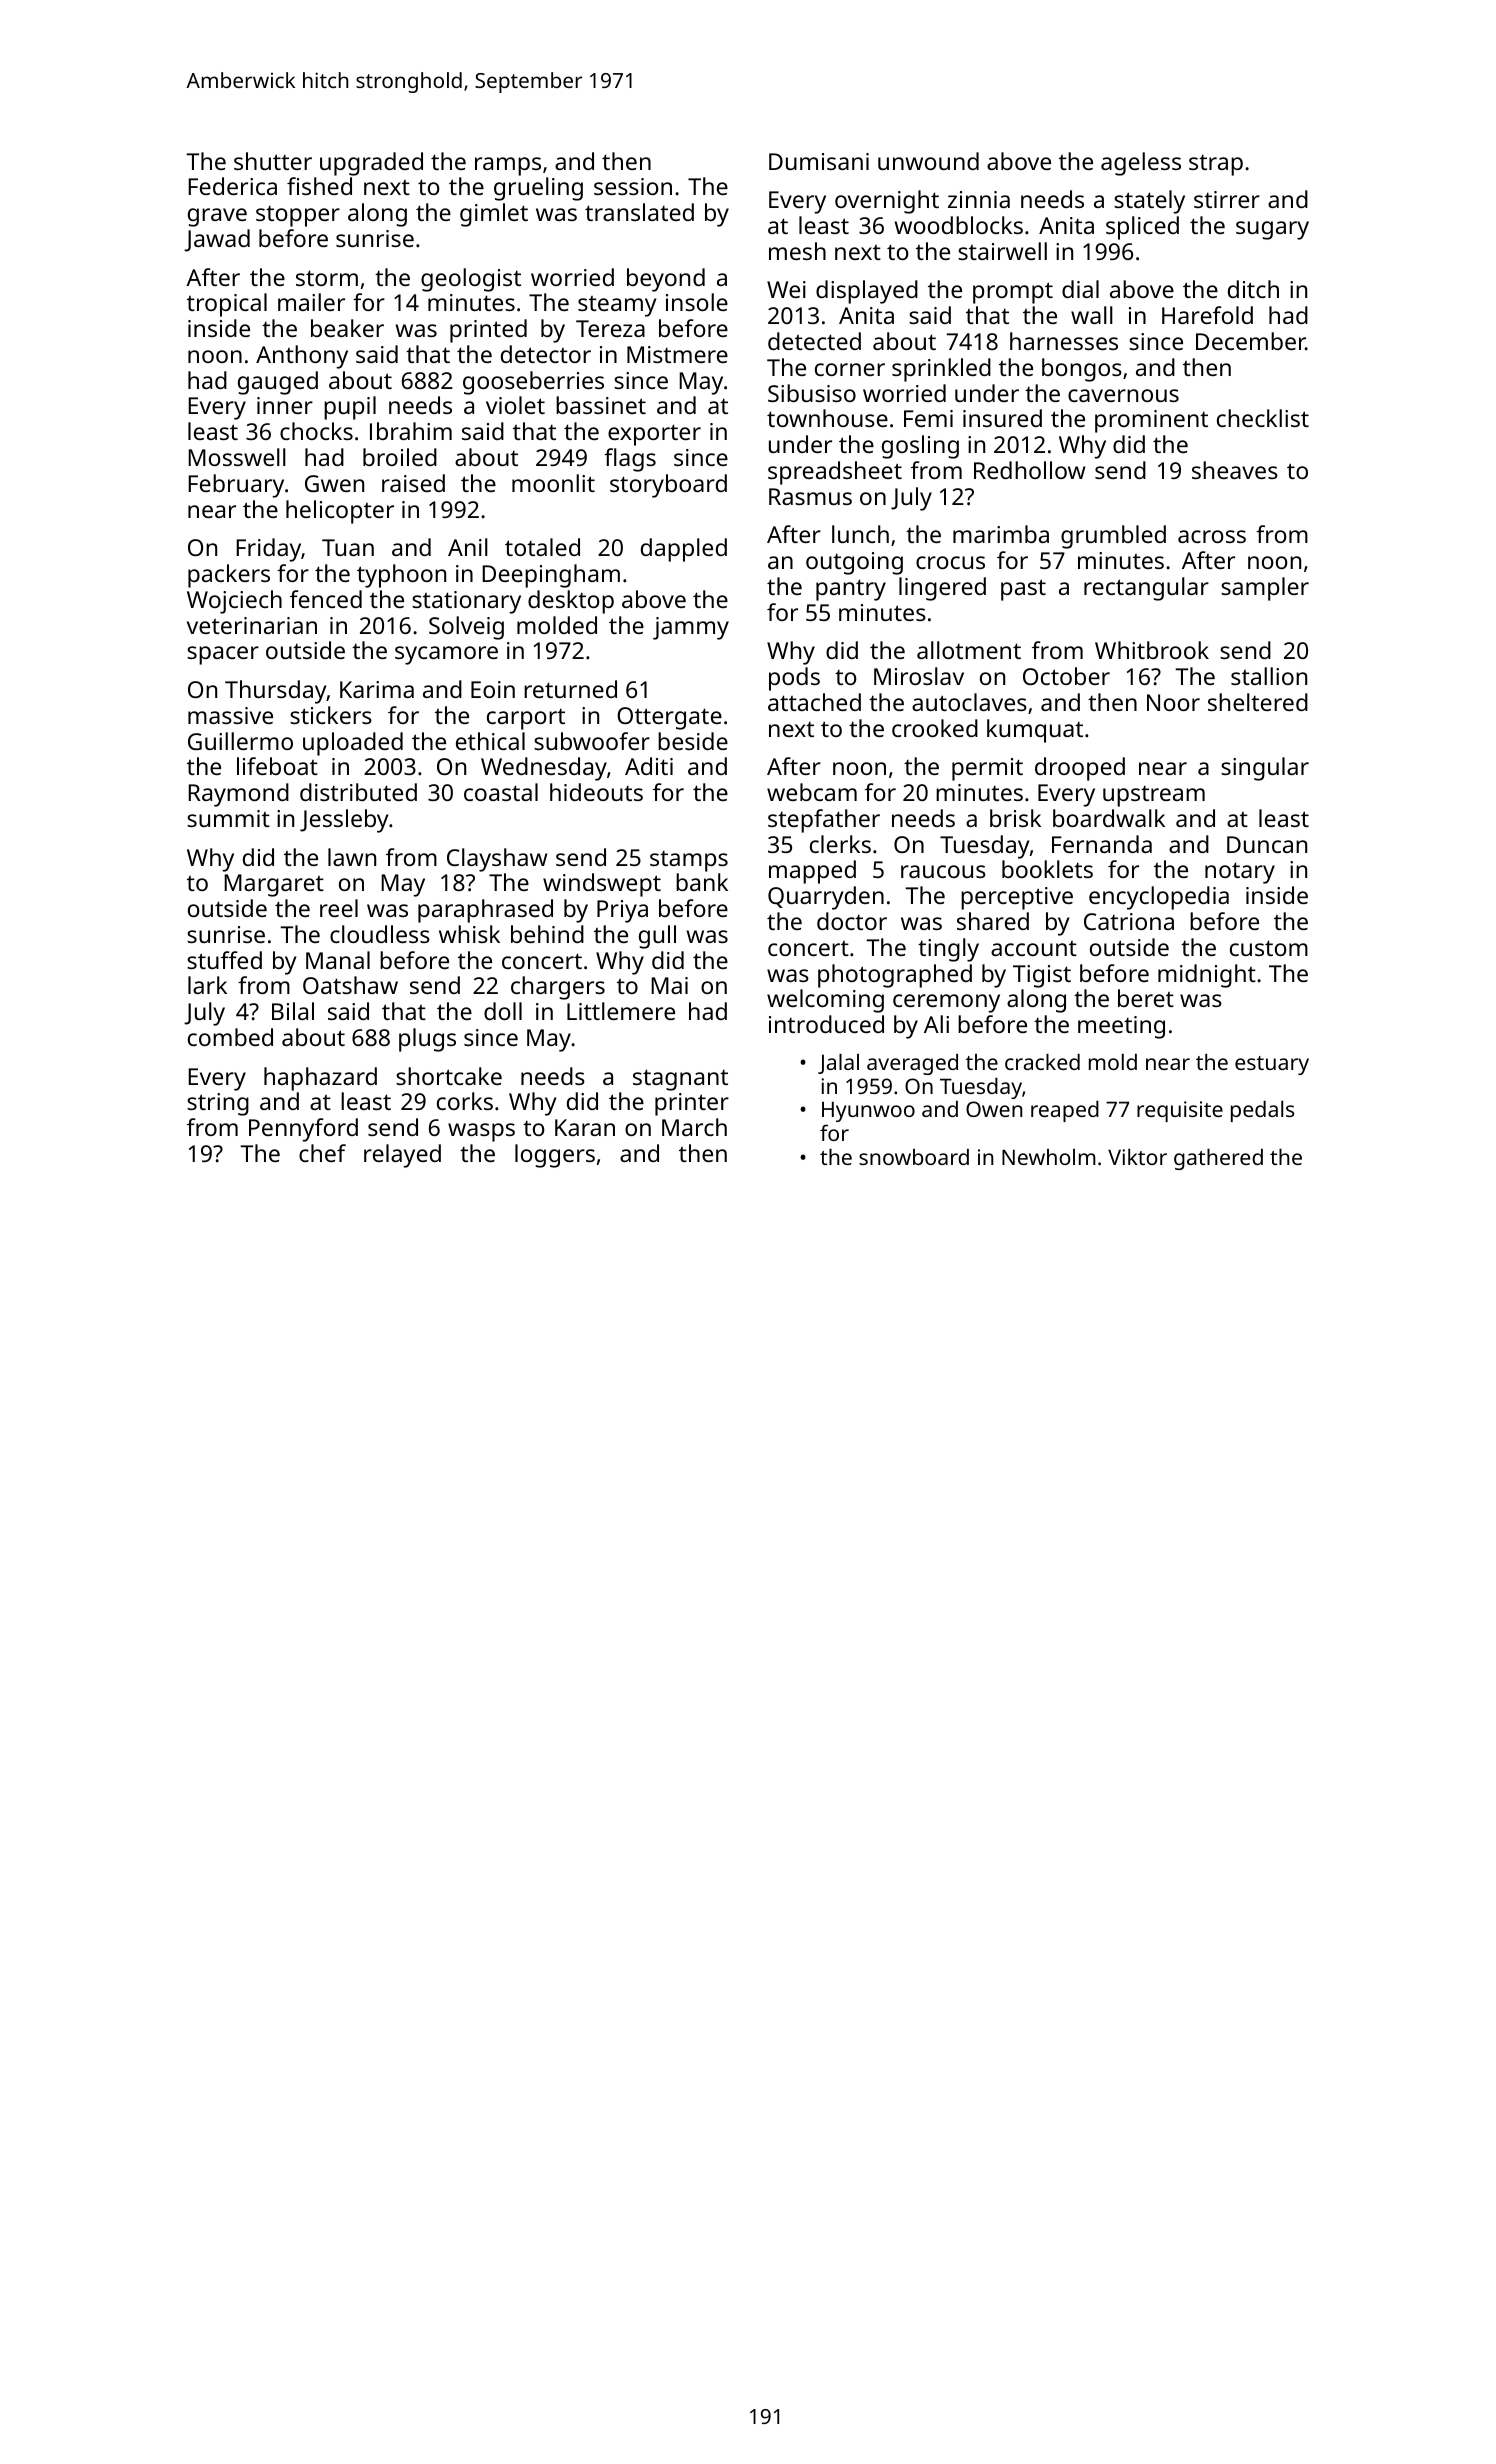  I want to click on Dumisani, so click(819, 161).
